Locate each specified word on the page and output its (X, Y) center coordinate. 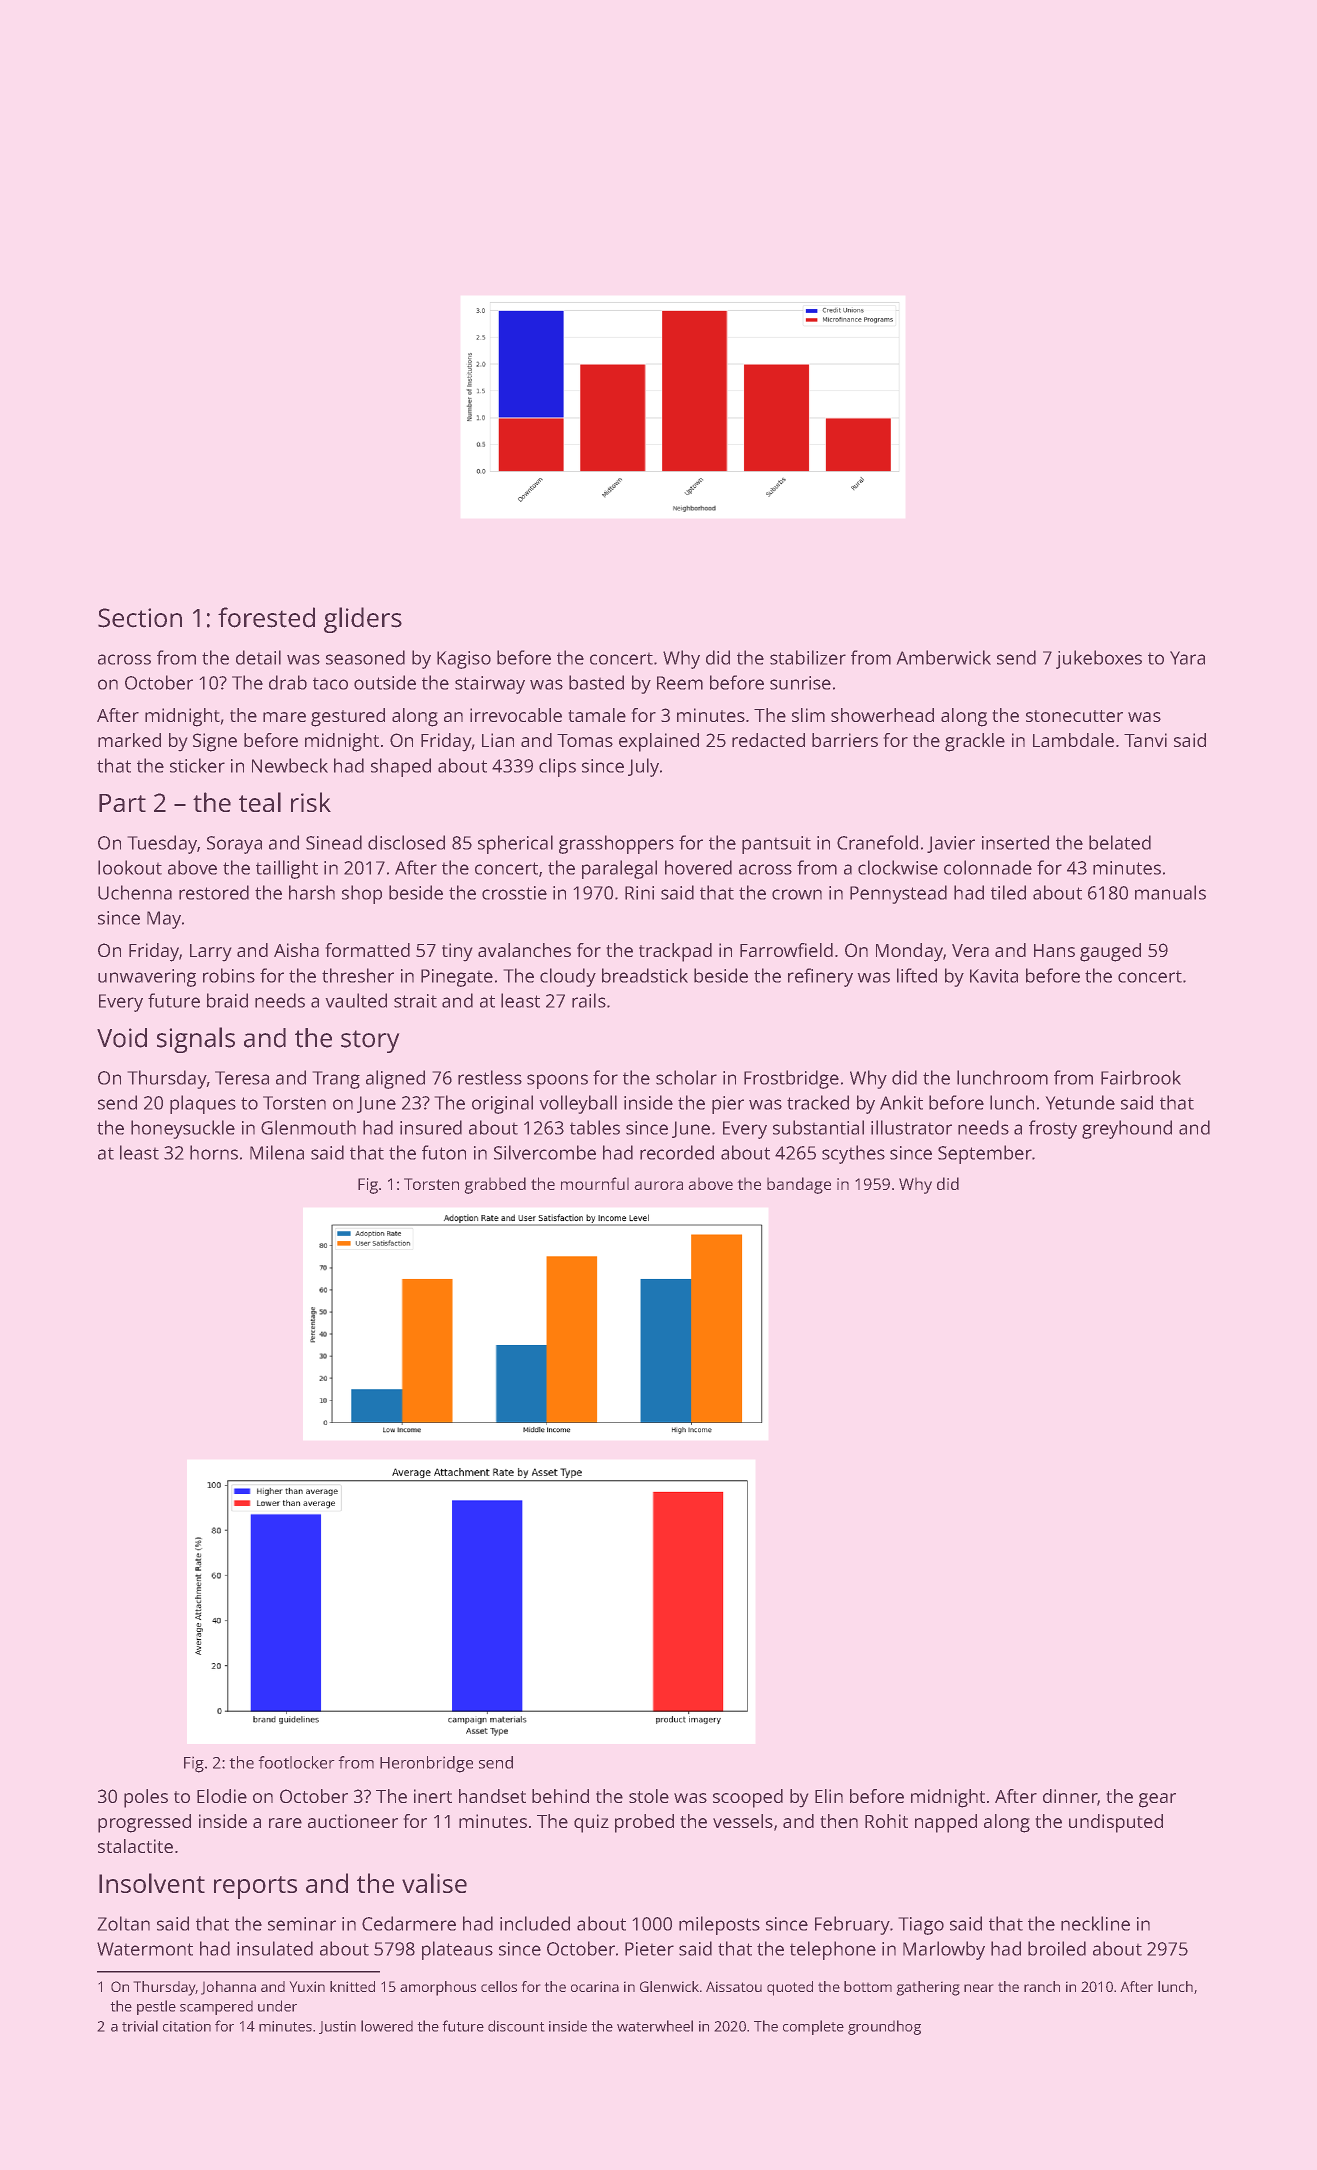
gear (1157, 1800)
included (535, 1923)
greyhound (1127, 1129)
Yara (1187, 658)
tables (595, 1127)
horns (214, 1152)
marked (129, 740)
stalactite (135, 1846)
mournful (595, 1183)
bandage (799, 1185)
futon (444, 1152)
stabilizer (808, 657)
